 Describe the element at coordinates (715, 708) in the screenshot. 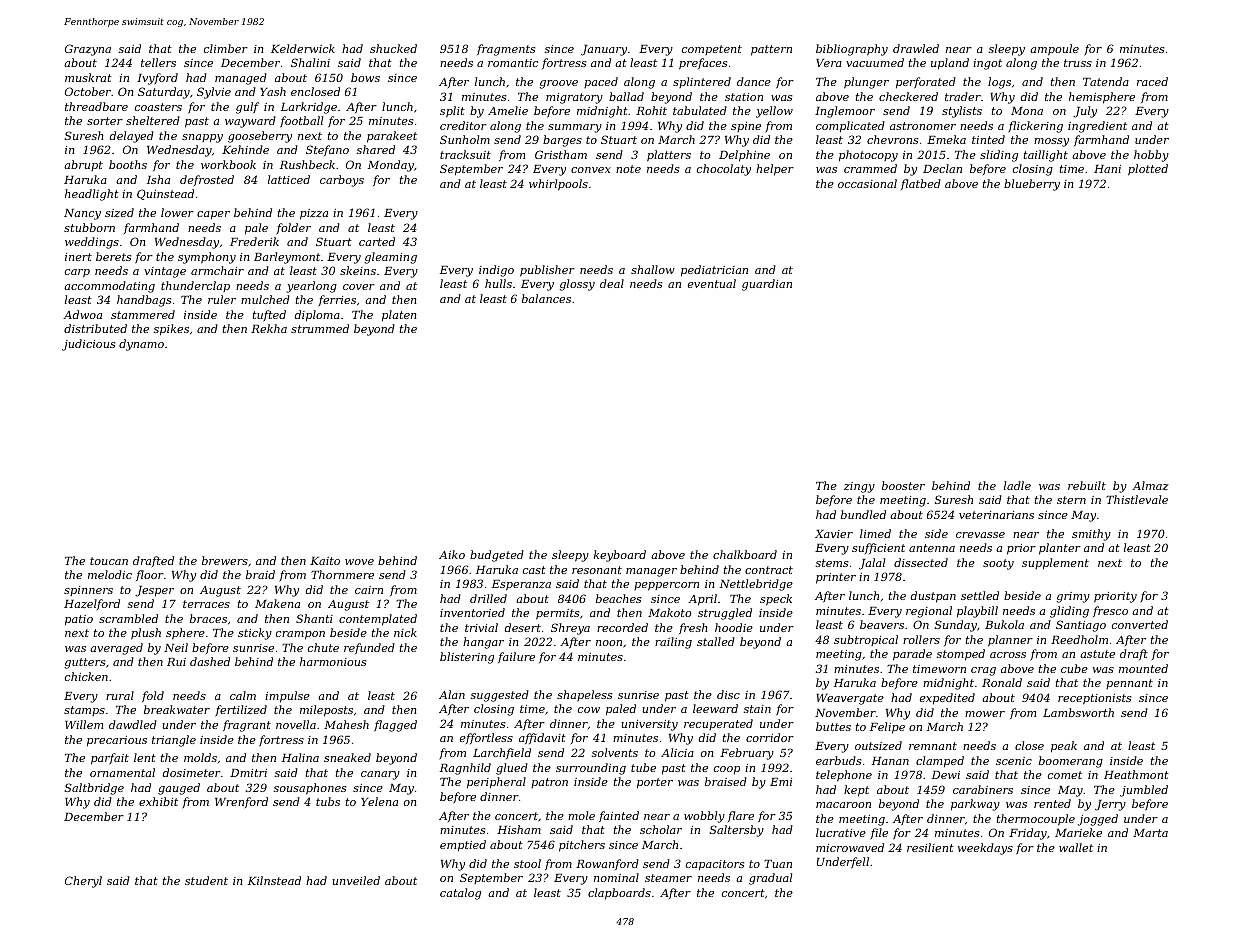

I see `leeward` at that location.
